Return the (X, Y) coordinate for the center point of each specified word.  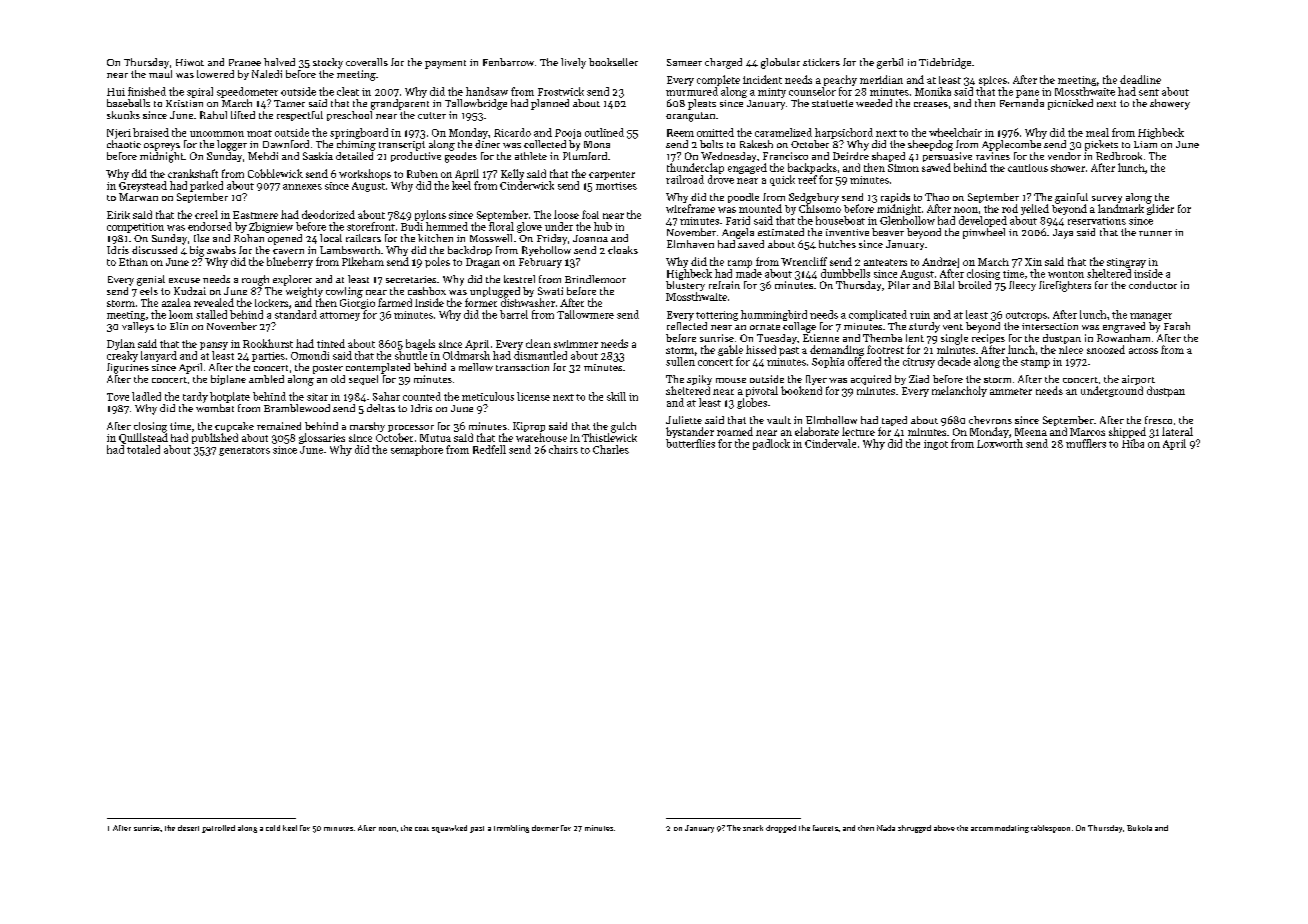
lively (573, 63)
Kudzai (190, 291)
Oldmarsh (466, 355)
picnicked (1070, 104)
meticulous (488, 396)
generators (244, 451)
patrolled (218, 829)
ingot (936, 445)
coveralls (367, 62)
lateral (1177, 431)
